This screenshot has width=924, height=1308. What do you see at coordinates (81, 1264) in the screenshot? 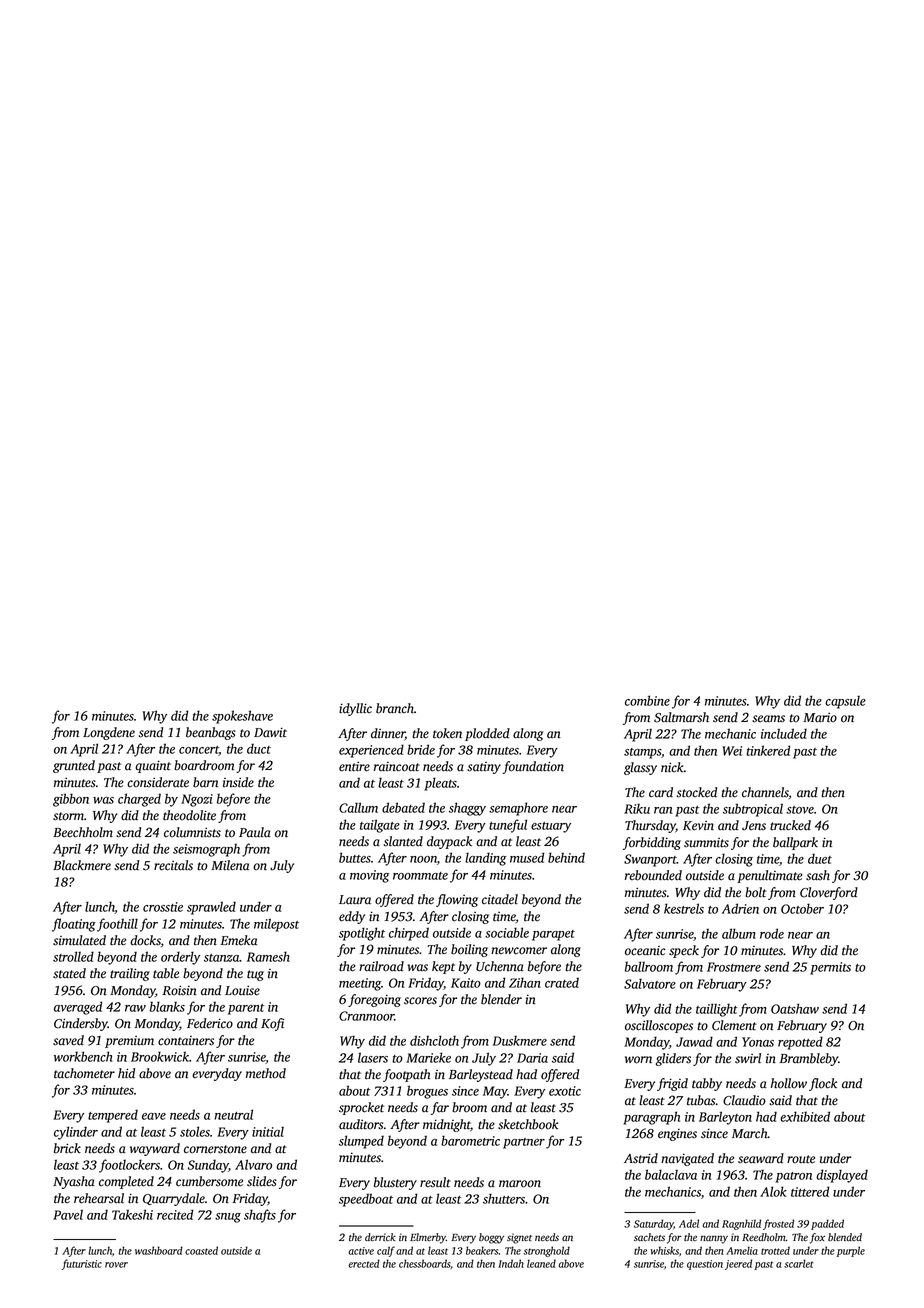
I see `futuristic` at bounding box center [81, 1264].
